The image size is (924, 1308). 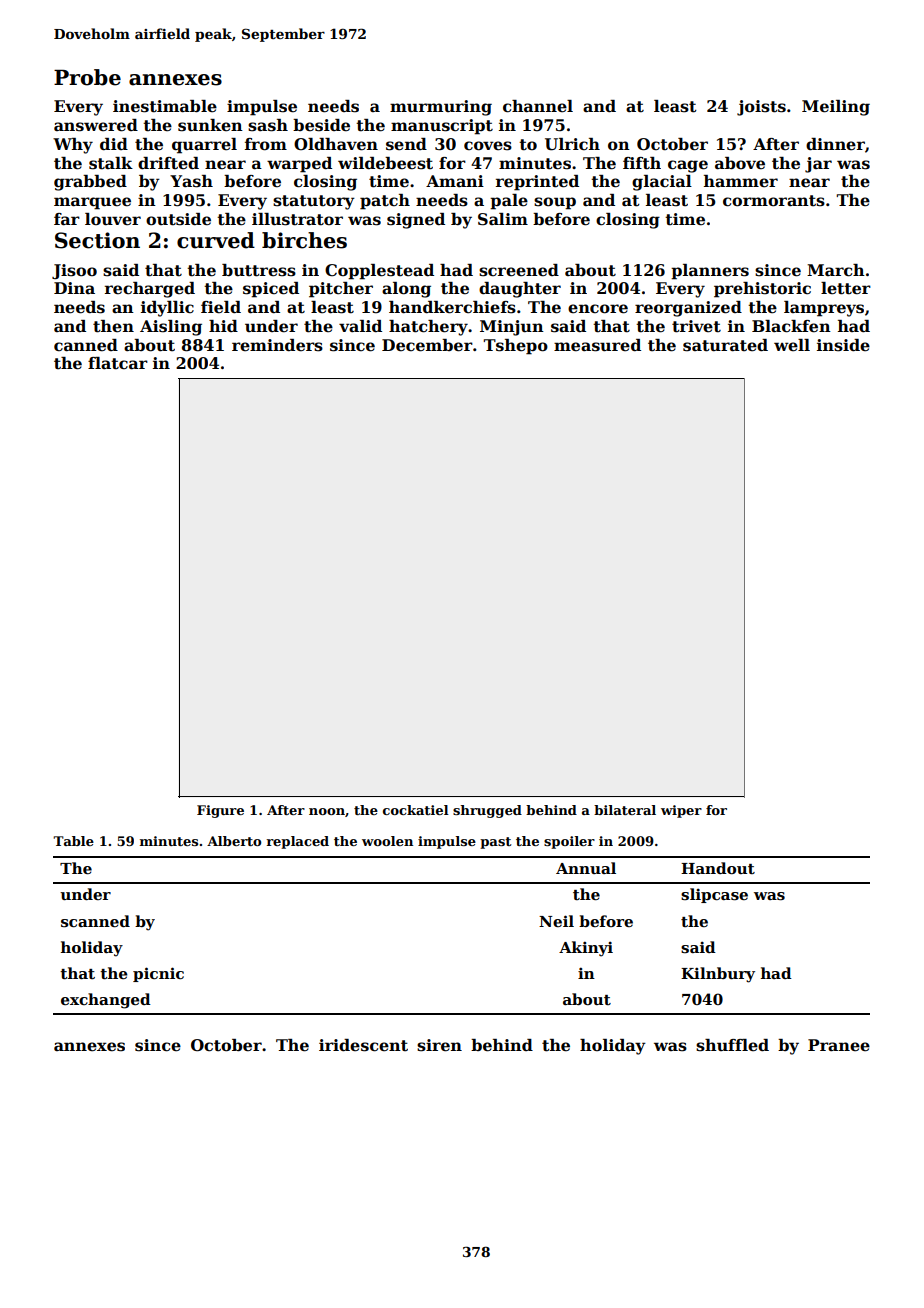 What do you see at coordinates (515, 347) in the page?
I see `Tshepo` at bounding box center [515, 347].
